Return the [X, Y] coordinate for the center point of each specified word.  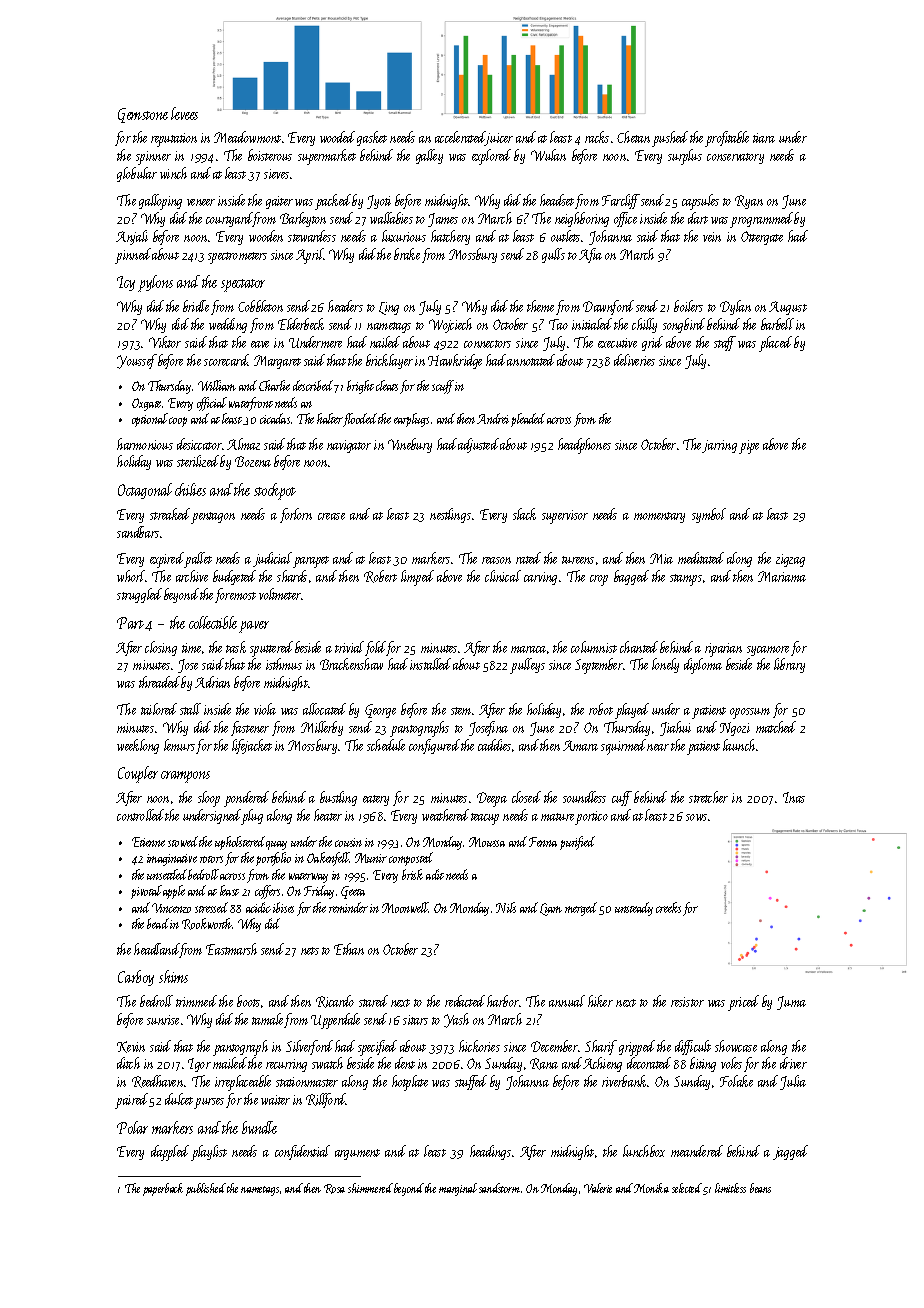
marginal [458, 1189]
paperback [163, 1189]
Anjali [132, 237]
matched [776, 727]
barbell [777, 324]
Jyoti [379, 202]
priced [743, 1003]
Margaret [277, 362]
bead [158, 923]
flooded [360, 420]
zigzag [790, 560]
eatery [376, 800]
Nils [506, 907]
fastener [250, 728]
